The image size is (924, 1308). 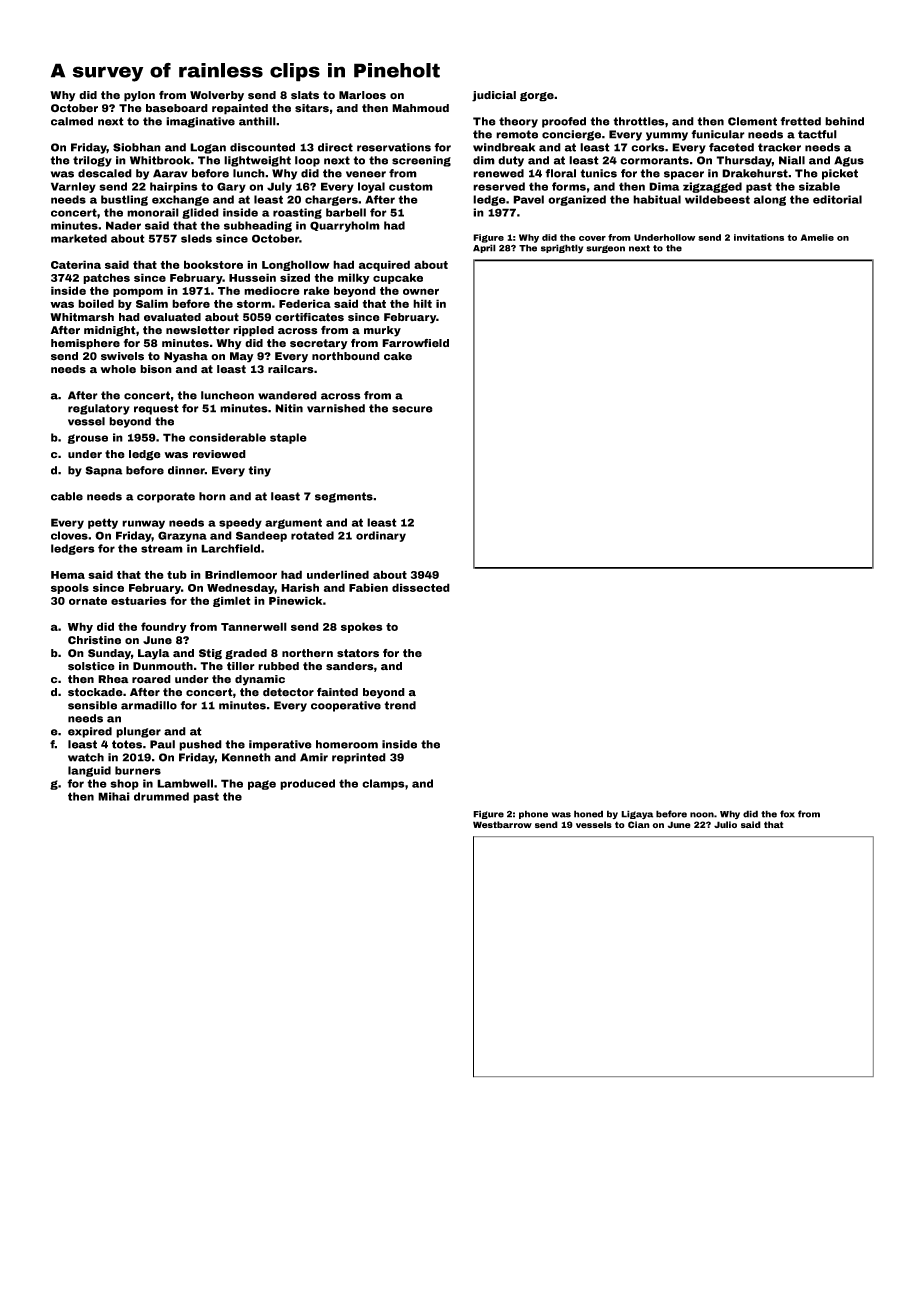 What do you see at coordinates (307, 161) in the screenshot?
I see `loop` at bounding box center [307, 161].
